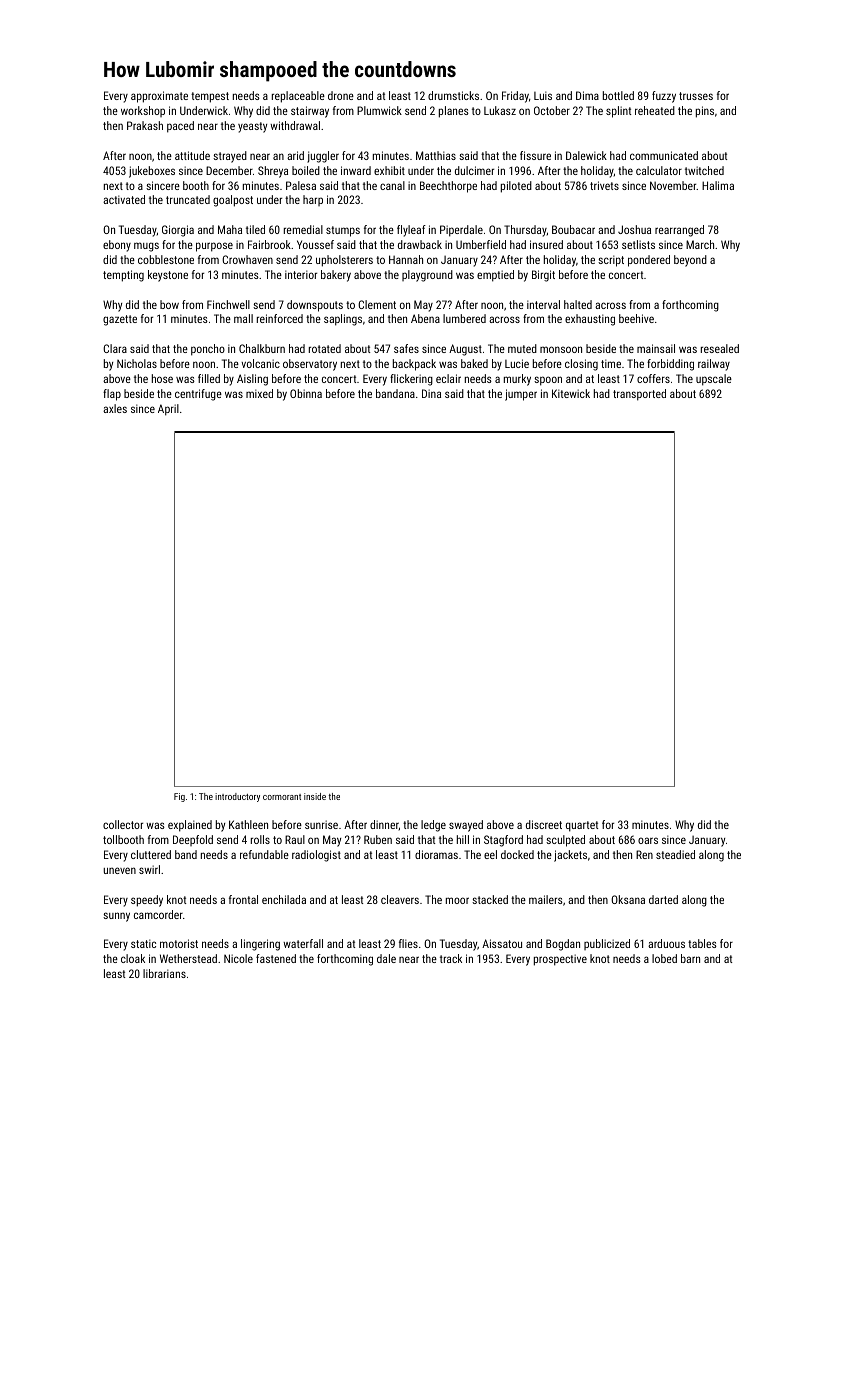  What do you see at coordinates (143, 111) in the page?
I see `workshop` at bounding box center [143, 111].
